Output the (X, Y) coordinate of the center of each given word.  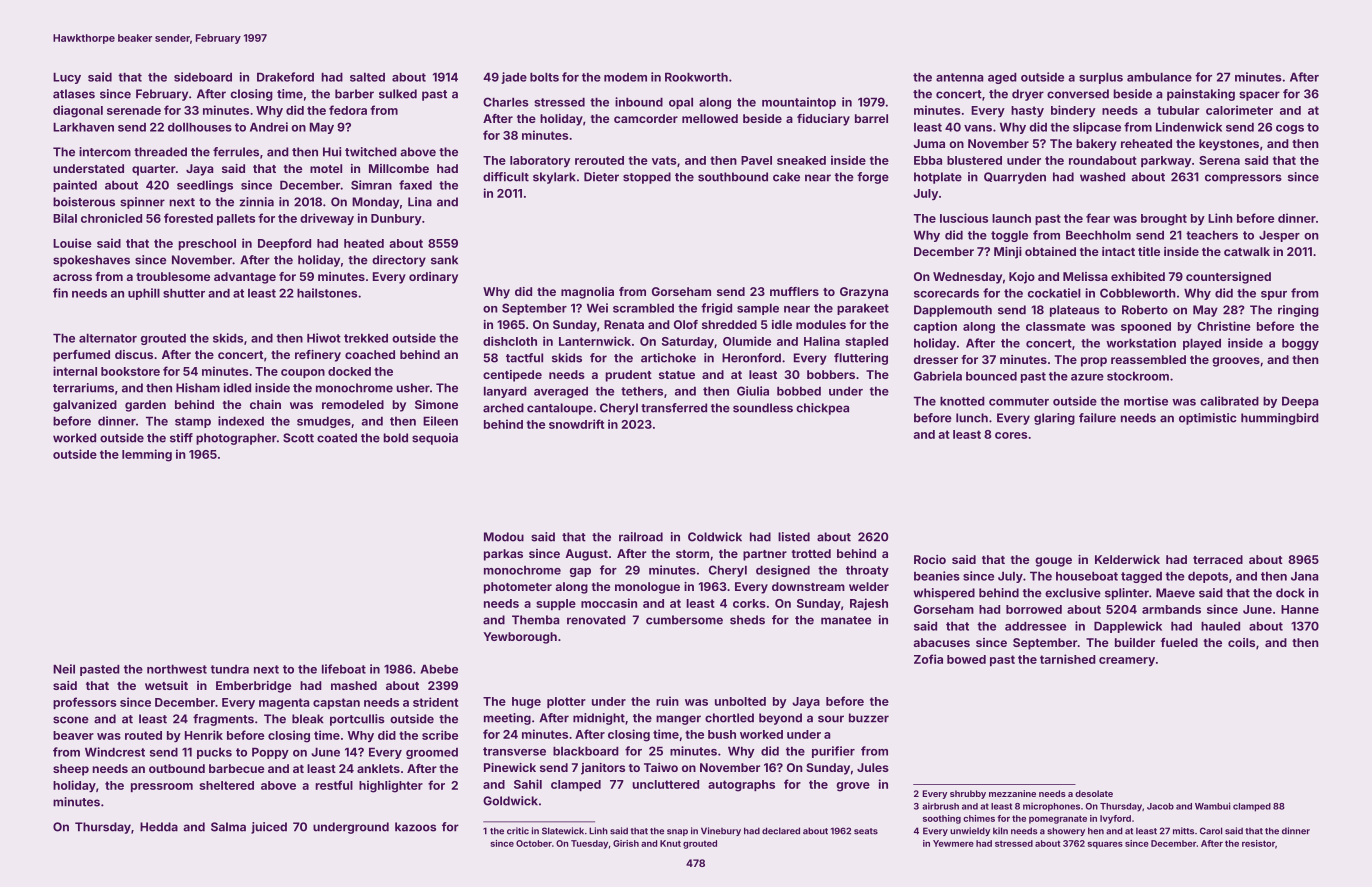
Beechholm (1098, 235)
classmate (1056, 326)
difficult (506, 177)
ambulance (1159, 77)
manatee (846, 620)
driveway (327, 219)
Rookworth (696, 77)
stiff (181, 438)
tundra (230, 669)
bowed (966, 659)
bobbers (831, 374)
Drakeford (285, 77)
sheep (71, 770)
